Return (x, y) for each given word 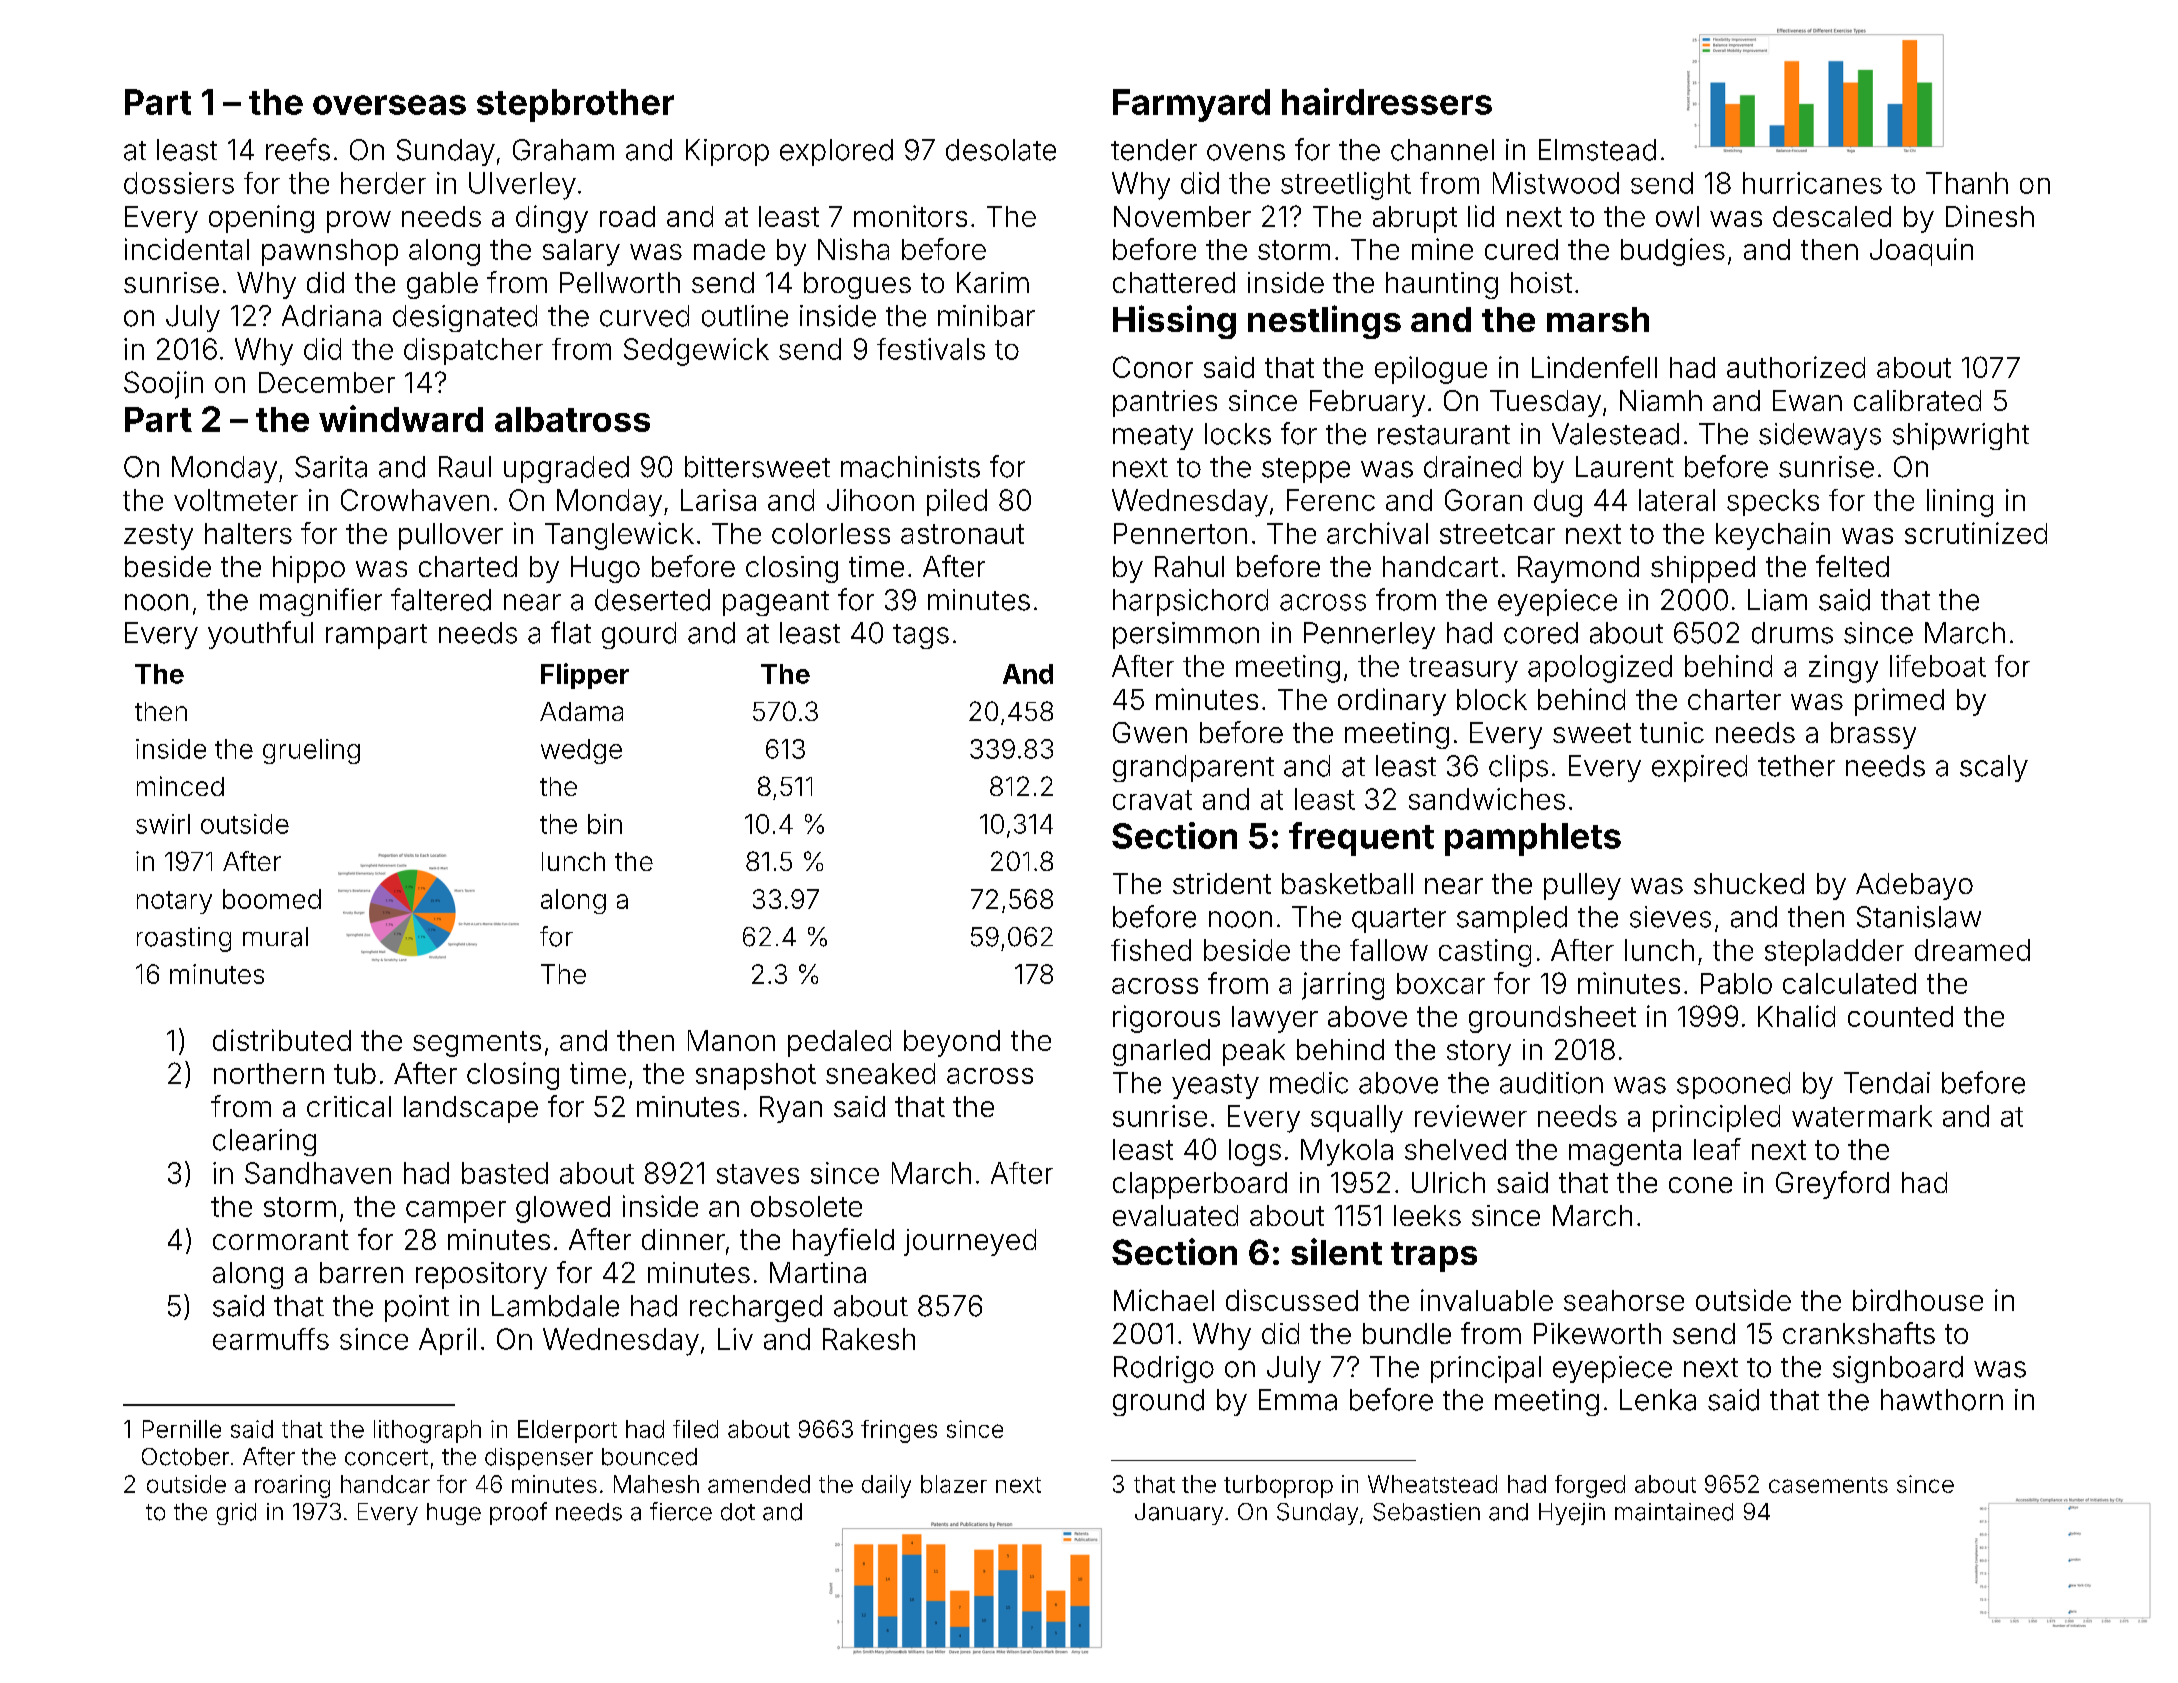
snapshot (756, 1076)
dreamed (1972, 950)
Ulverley (522, 186)
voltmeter (236, 500)
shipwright (1961, 436)
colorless (831, 533)
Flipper (585, 676)
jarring (1343, 986)
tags (921, 636)
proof (518, 1513)
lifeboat (1938, 666)
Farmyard (1191, 105)
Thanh (1967, 183)
